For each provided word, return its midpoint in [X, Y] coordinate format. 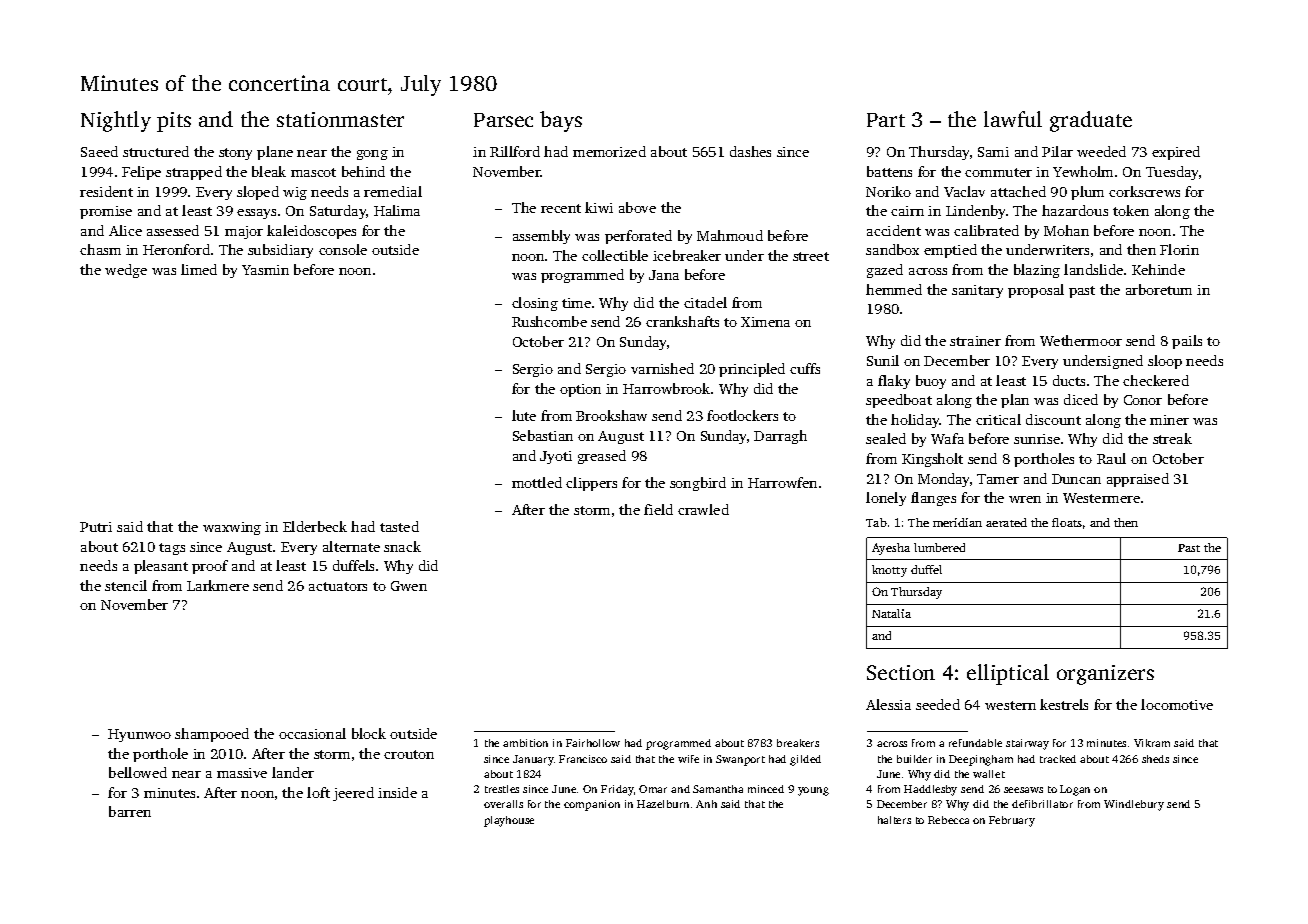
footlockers [742, 415]
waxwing [232, 528]
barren [130, 811]
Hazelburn [663, 804]
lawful [1013, 119]
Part [886, 120]
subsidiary [280, 251]
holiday [915, 421]
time [576, 303]
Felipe [141, 173]
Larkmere [218, 585]
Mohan [1066, 230]
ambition [525, 743]
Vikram [1152, 743]
